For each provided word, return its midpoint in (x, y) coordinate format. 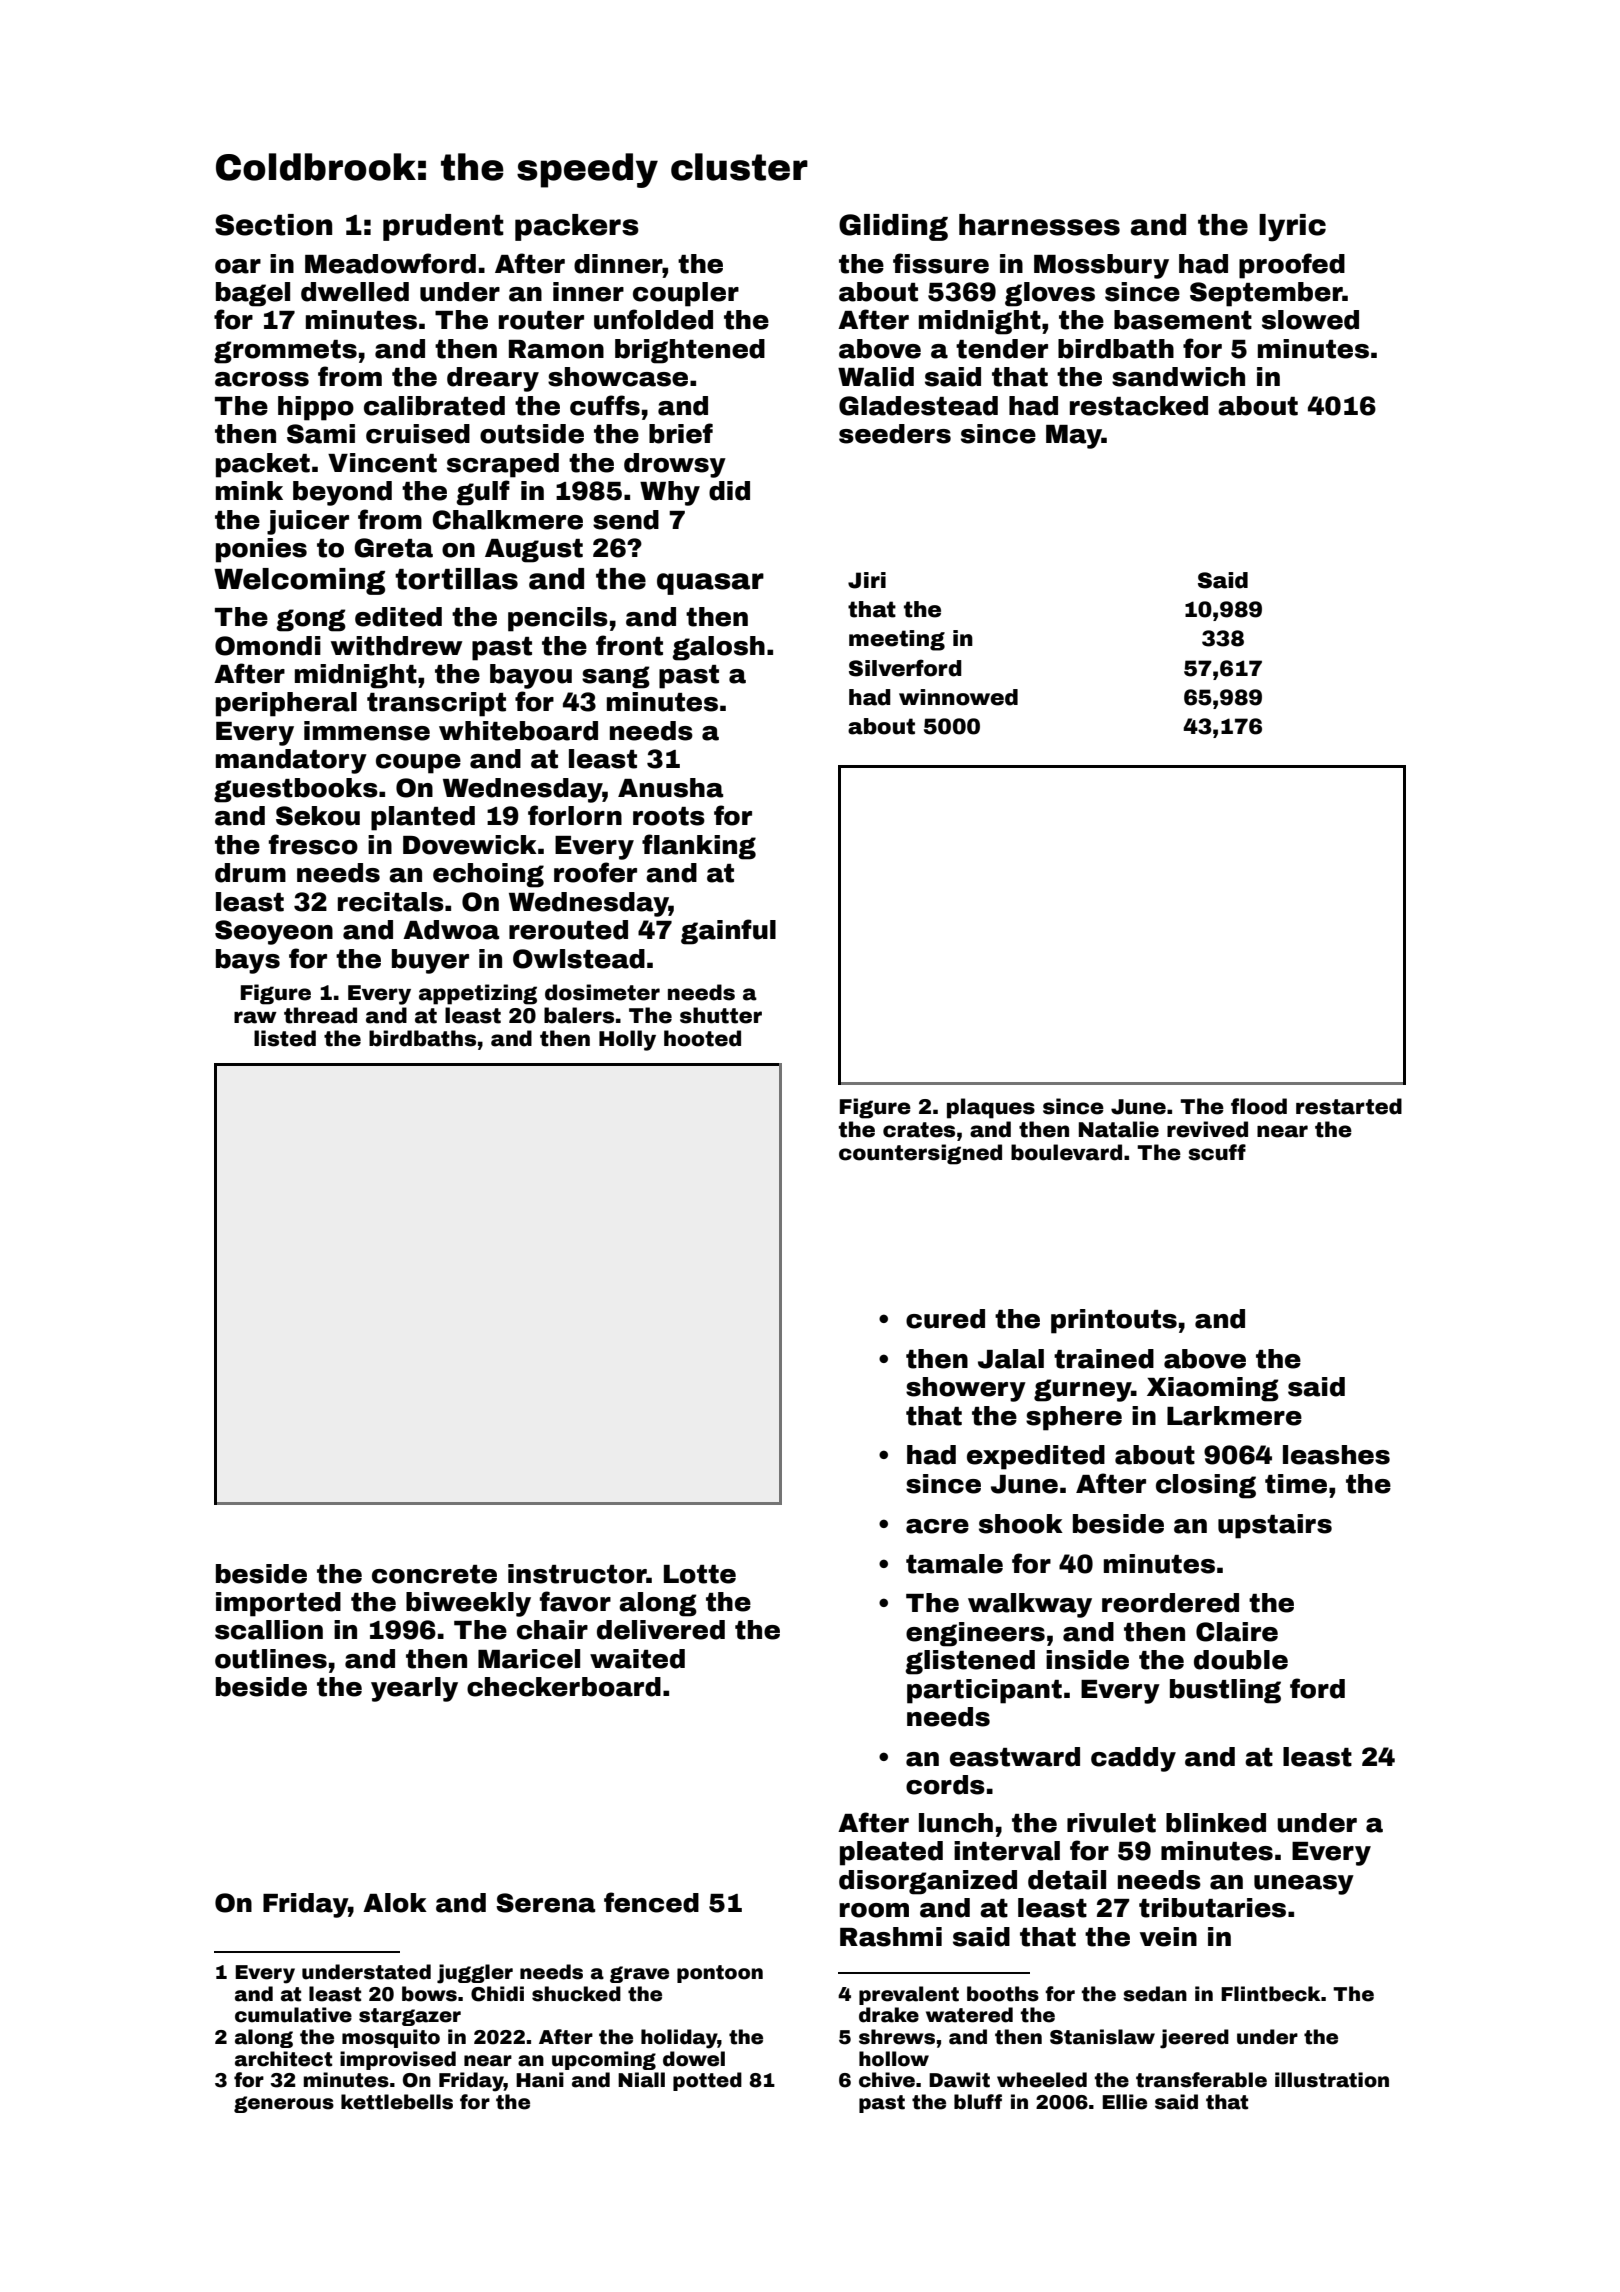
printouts (1114, 1321)
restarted (1349, 1106)
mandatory (291, 761)
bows (429, 1994)
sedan (1155, 1994)
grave (639, 1974)
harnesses (1039, 225)
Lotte (700, 1574)
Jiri (867, 580)
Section (273, 225)
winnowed (958, 697)
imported (278, 1604)
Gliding (893, 227)
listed (285, 1038)
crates (919, 1130)
